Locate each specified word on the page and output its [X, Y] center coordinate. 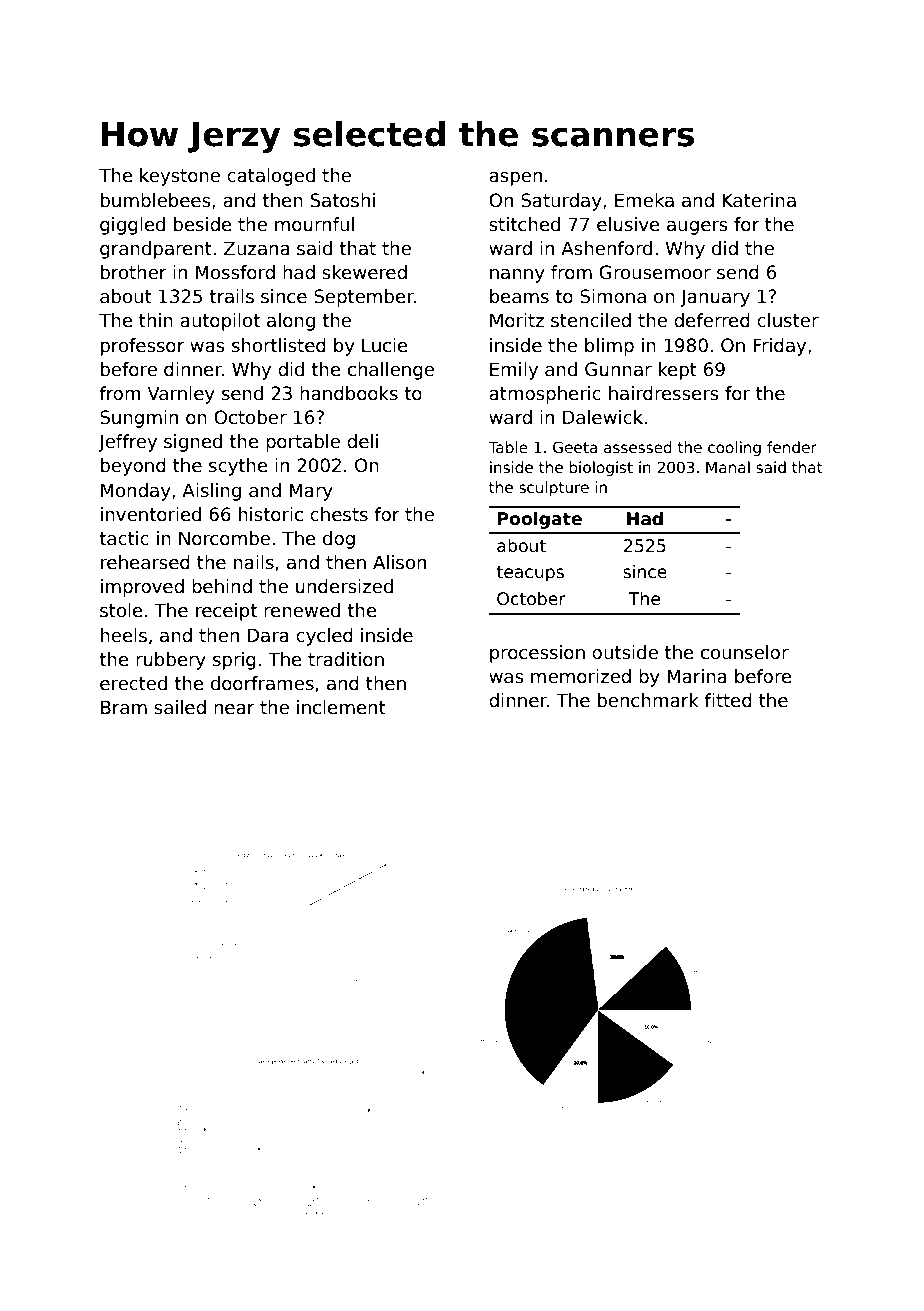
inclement [341, 707]
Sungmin [139, 419]
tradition [346, 659]
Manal [728, 467]
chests [339, 514]
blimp [609, 347]
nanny [517, 276]
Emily [514, 371]
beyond [133, 467]
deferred [712, 320]
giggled [132, 226]
